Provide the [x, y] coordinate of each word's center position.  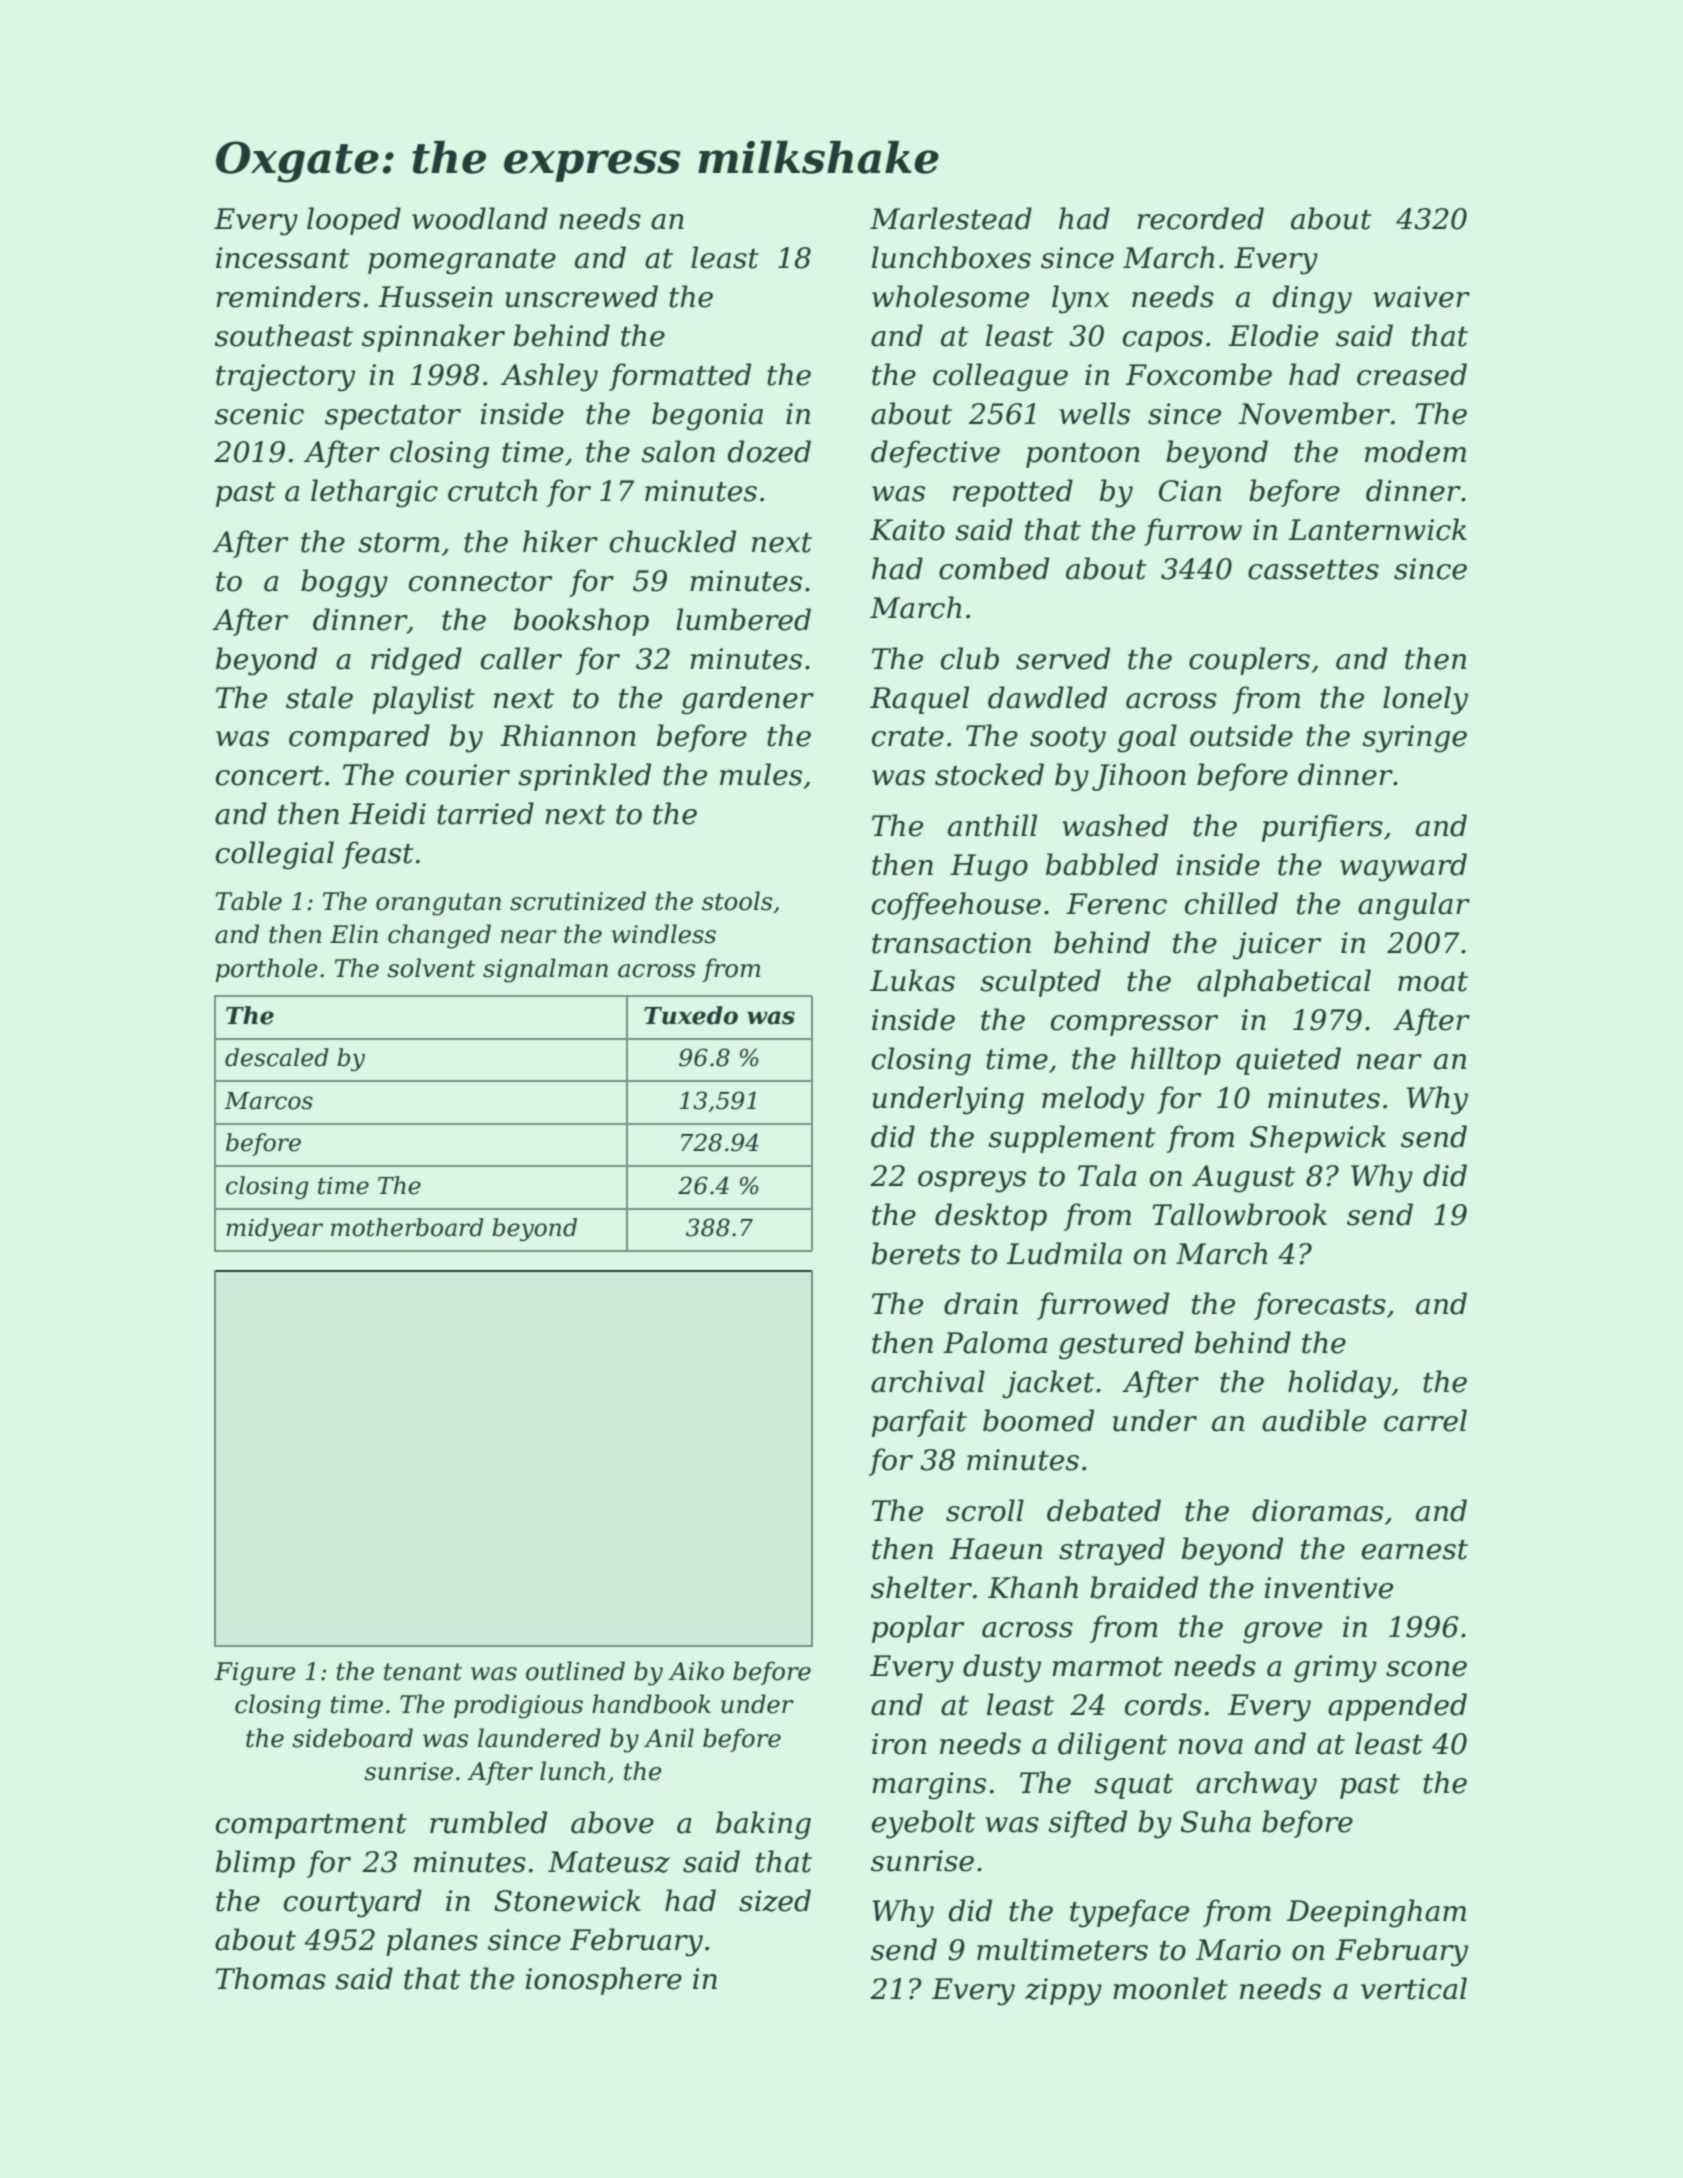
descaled [277, 1057]
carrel [1425, 1420]
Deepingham [1376, 1913]
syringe [1414, 739]
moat [1433, 982]
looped [354, 221]
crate [908, 737]
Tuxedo [691, 1015]
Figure [255, 1674]
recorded [1200, 218]
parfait [919, 1423]
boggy [344, 583]
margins [929, 1786]
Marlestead [951, 218]
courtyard [353, 1903]
